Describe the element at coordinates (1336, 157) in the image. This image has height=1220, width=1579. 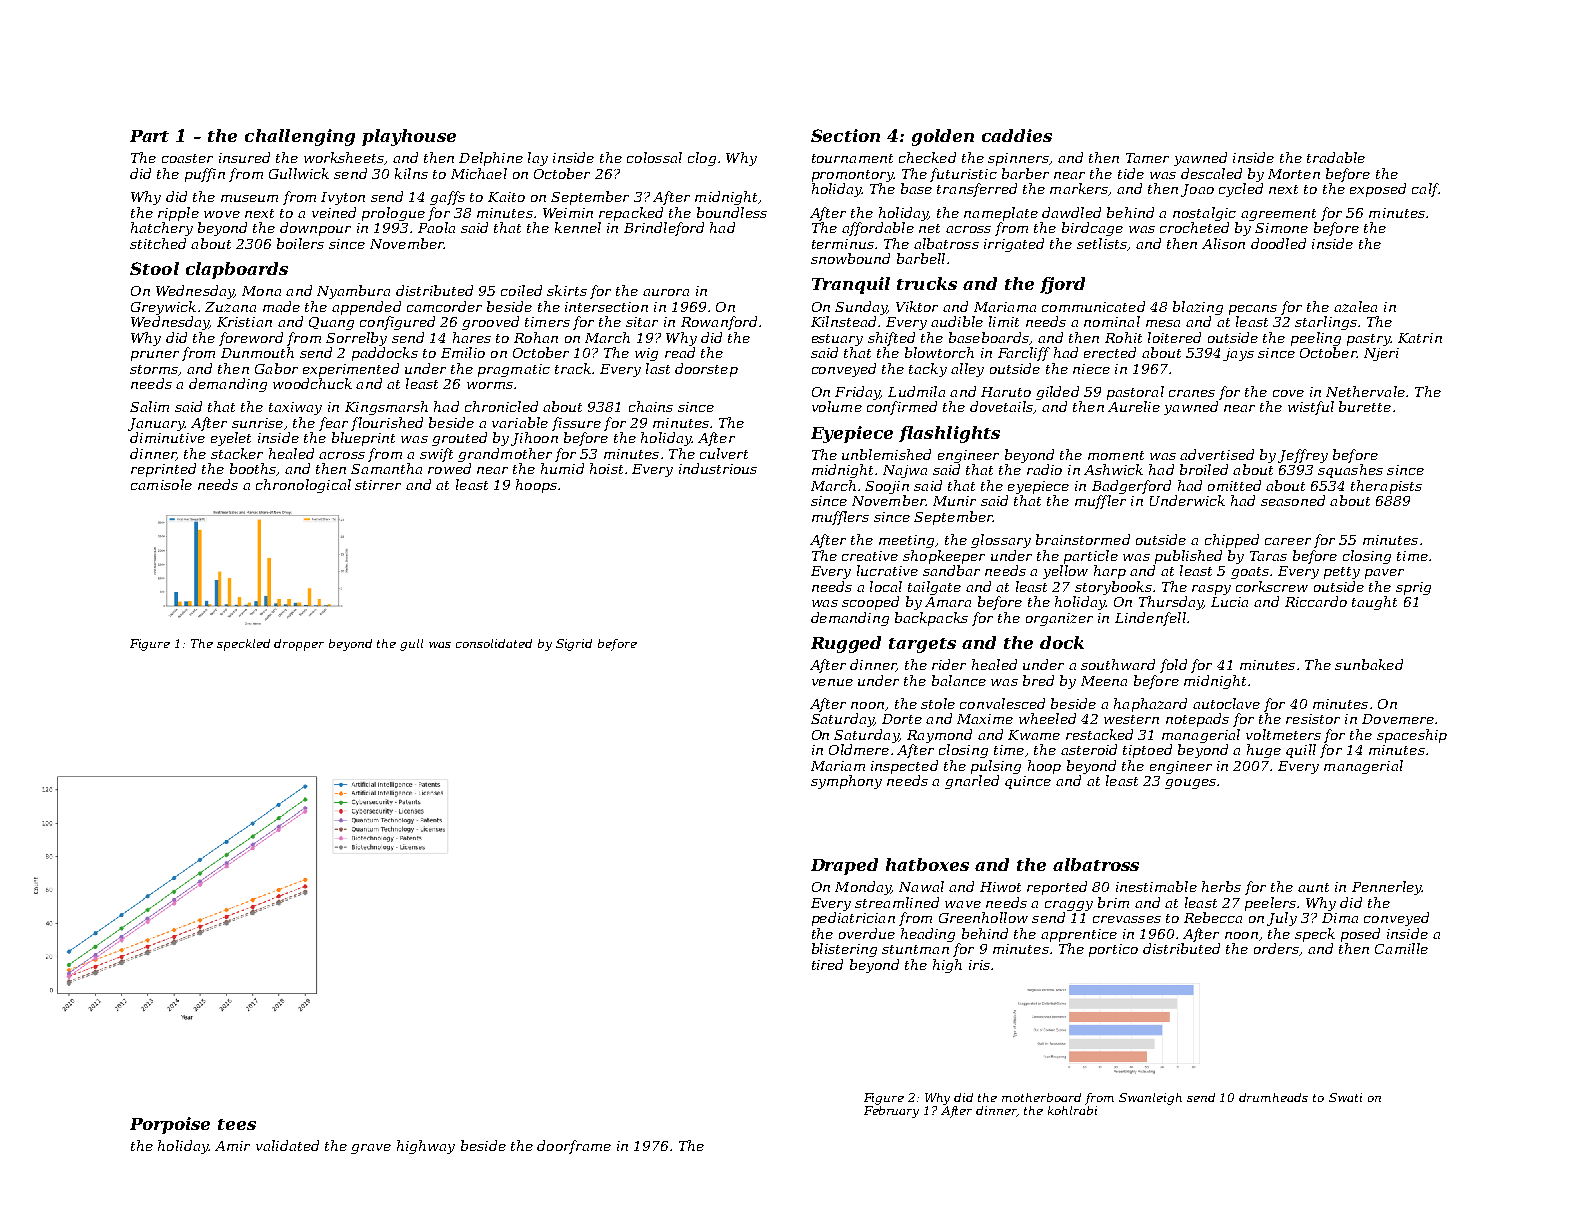
I see `tradable` at that location.
